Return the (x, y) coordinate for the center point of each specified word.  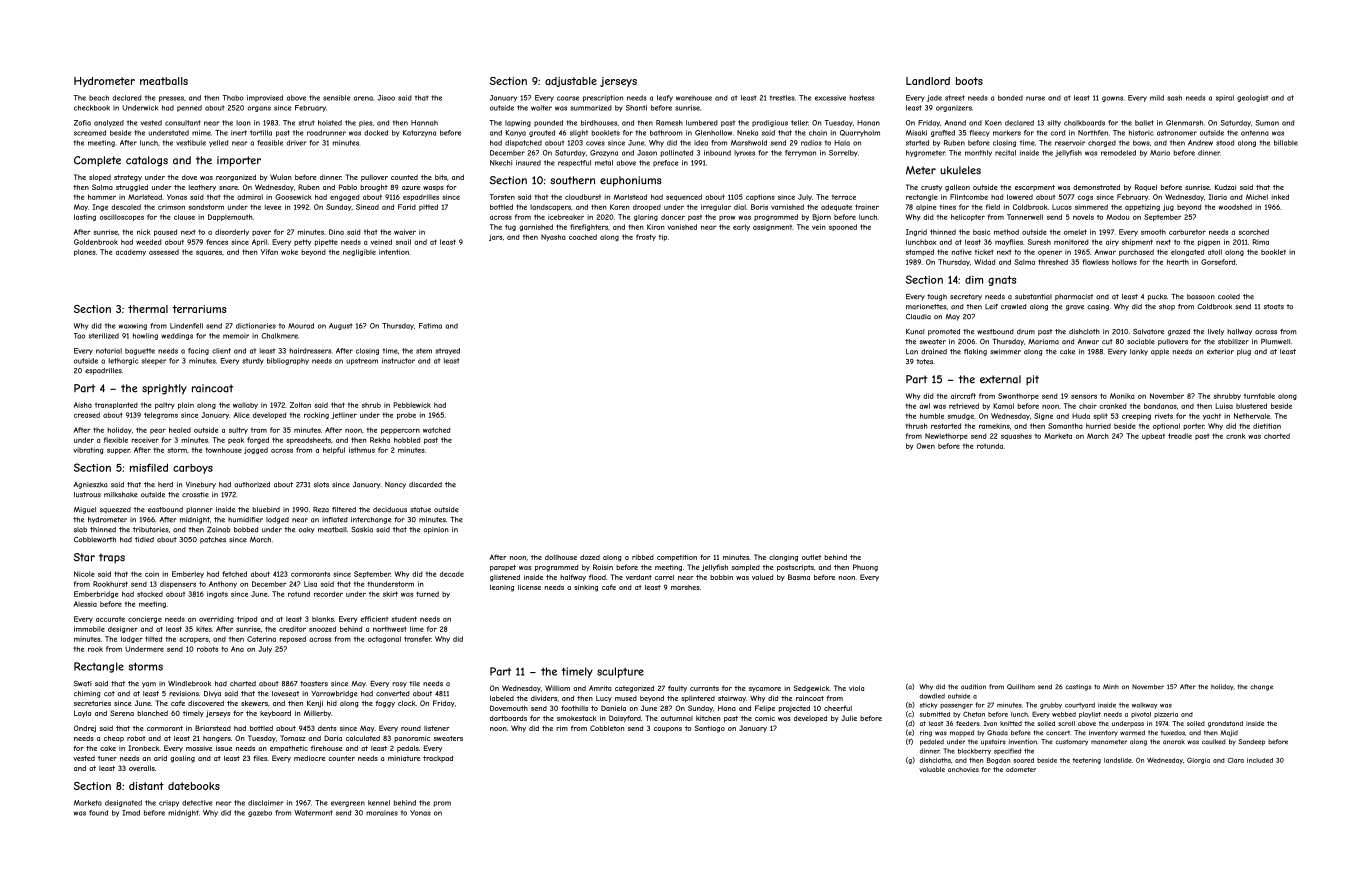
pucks (1157, 297)
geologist (1252, 98)
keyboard (275, 713)
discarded (425, 485)
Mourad (301, 326)
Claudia (918, 317)
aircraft (963, 396)
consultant (183, 123)
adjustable (571, 82)
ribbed (643, 557)
